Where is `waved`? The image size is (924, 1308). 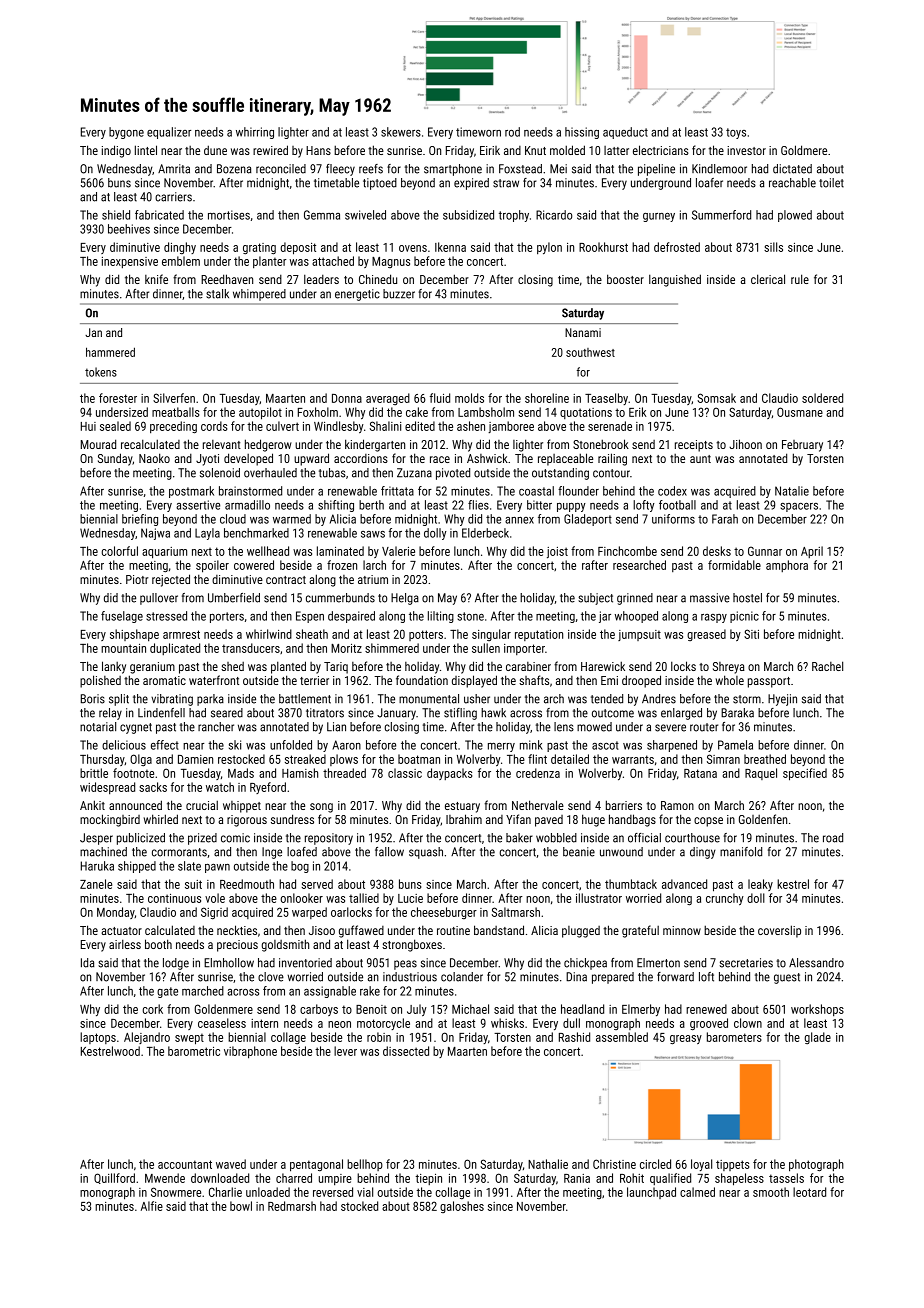
waved is located at coordinates (231, 1164).
